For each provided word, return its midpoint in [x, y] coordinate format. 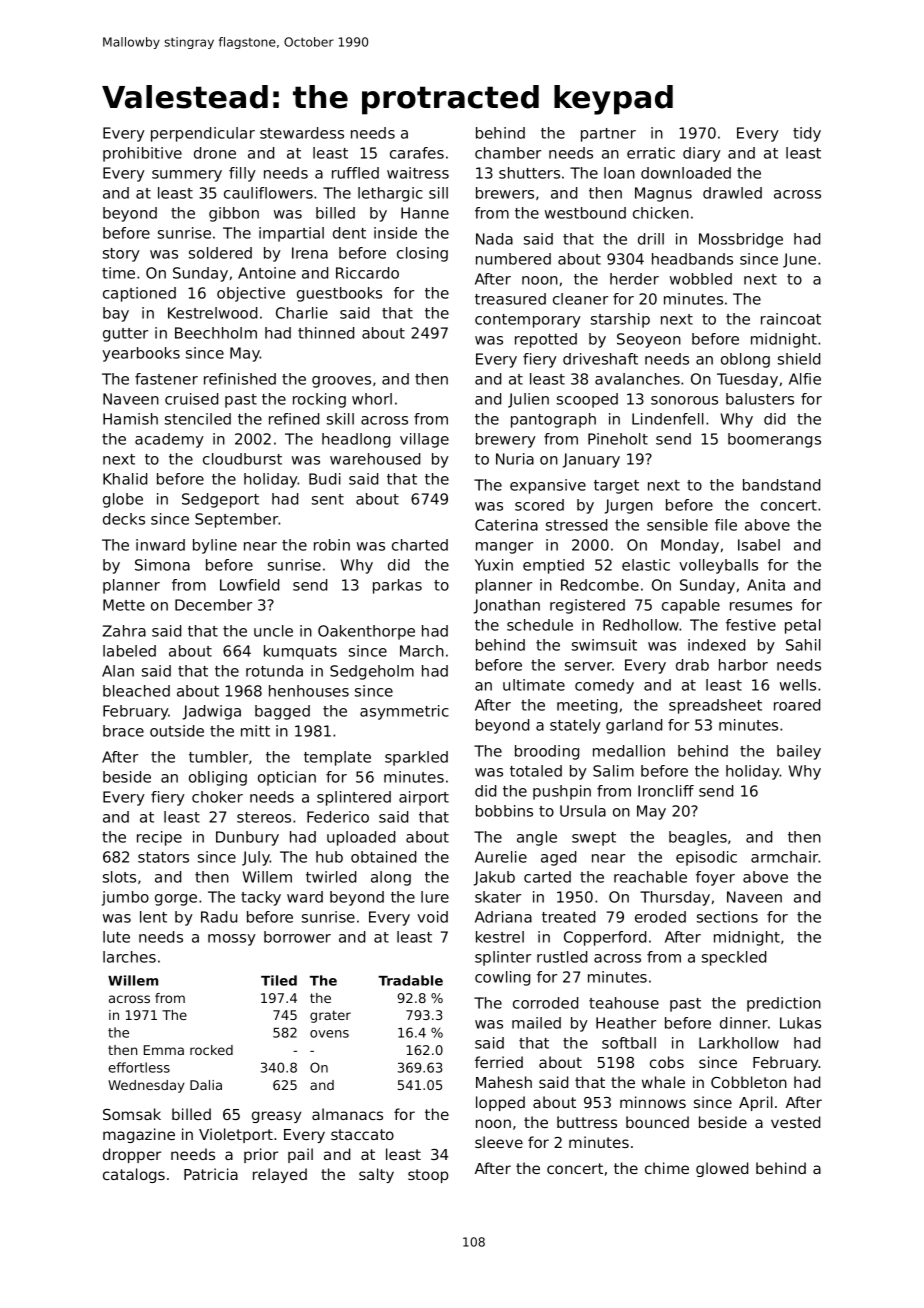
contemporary [528, 321]
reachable [650, 877]
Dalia [206, 1085]
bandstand [781, 485]
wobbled [701, 279]
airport [424, 798]
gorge [176, 900]
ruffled [355, 173]
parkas [397, 586]
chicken [661, 213]
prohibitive [142, 154]
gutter [125, 335]
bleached [136, 691]
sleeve [499, 1142]
